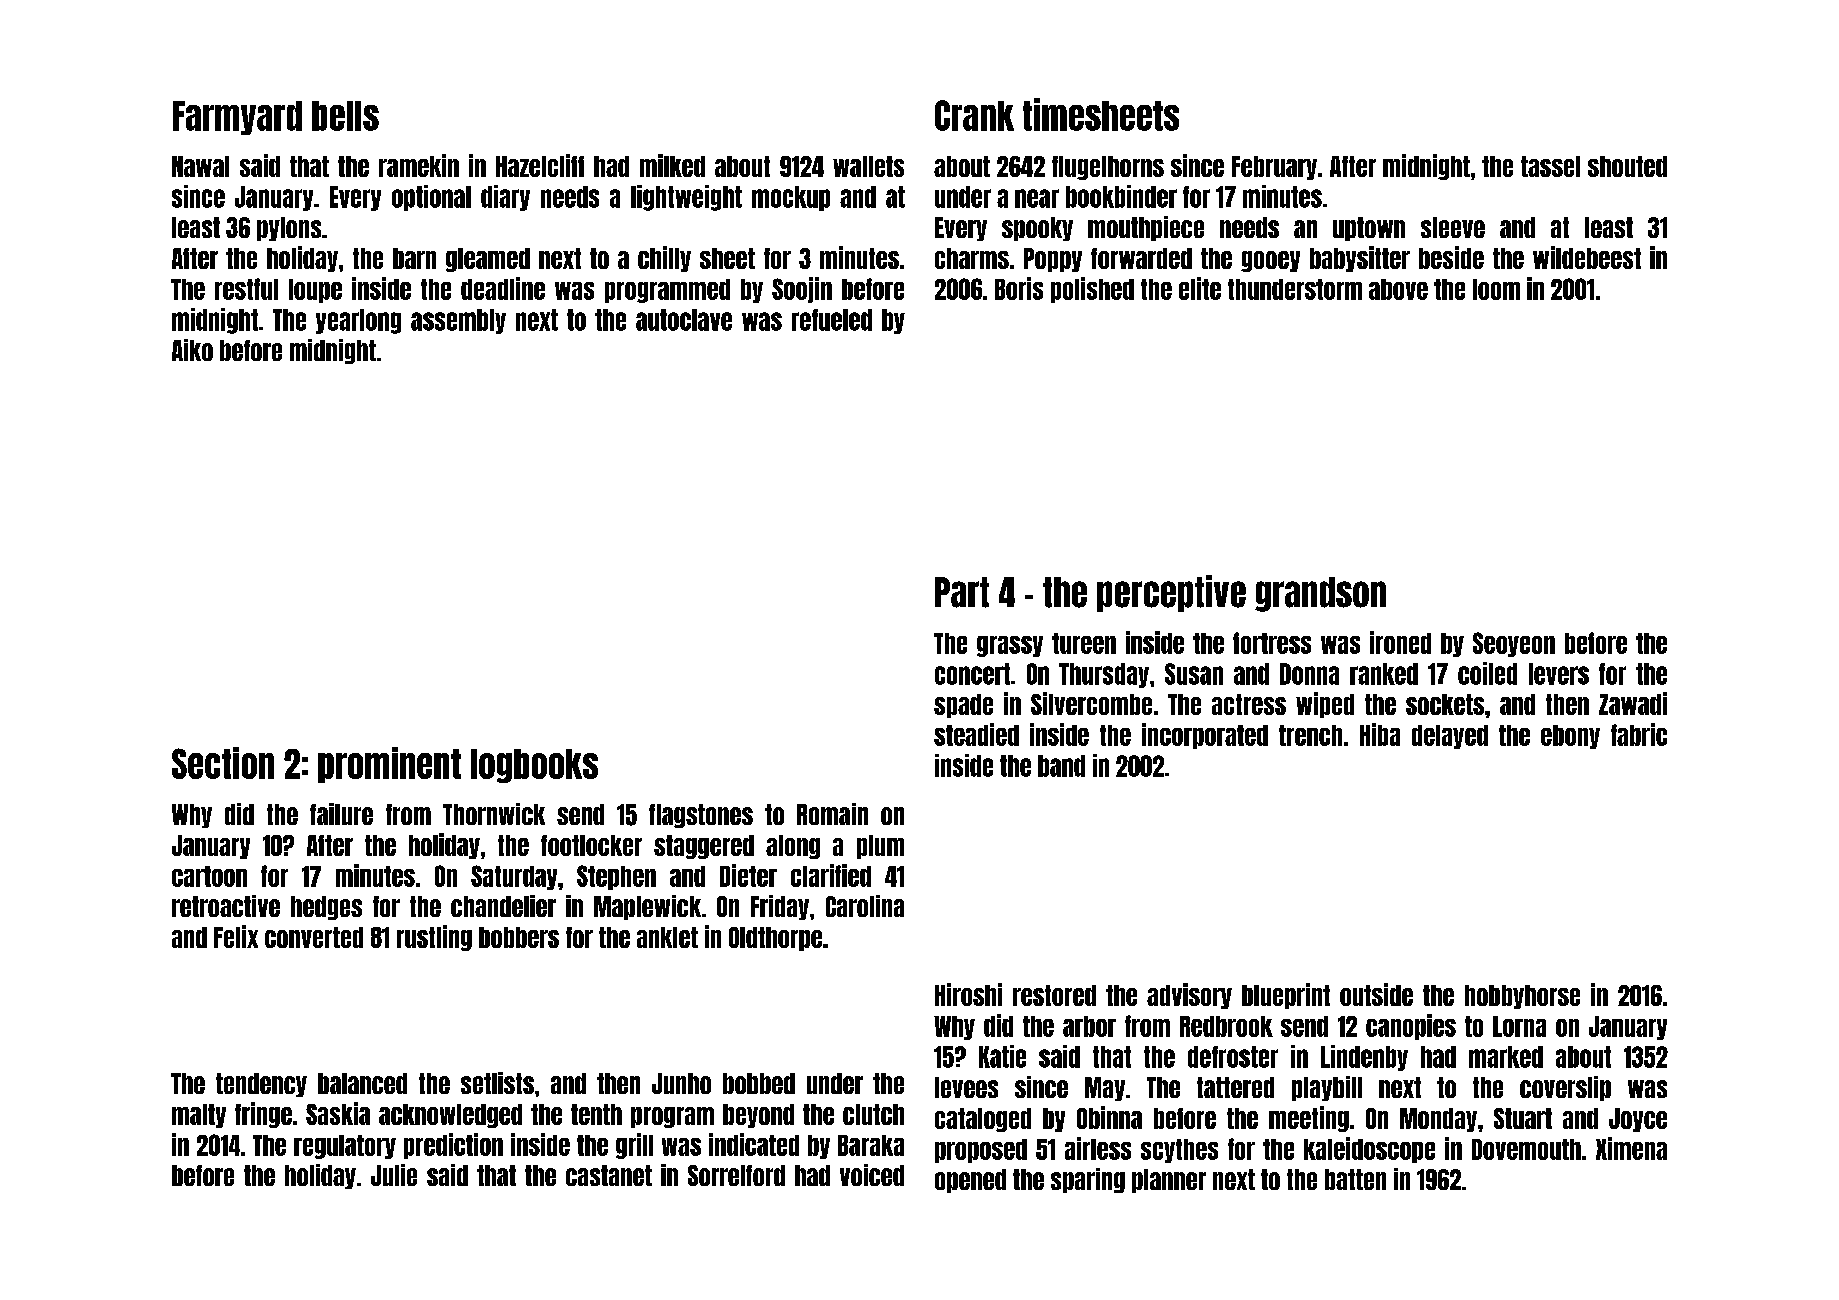 This image has width=1839, height=1300. Describe the element at coordinates (832, 320) in the image. I see `refueled` at that location.
